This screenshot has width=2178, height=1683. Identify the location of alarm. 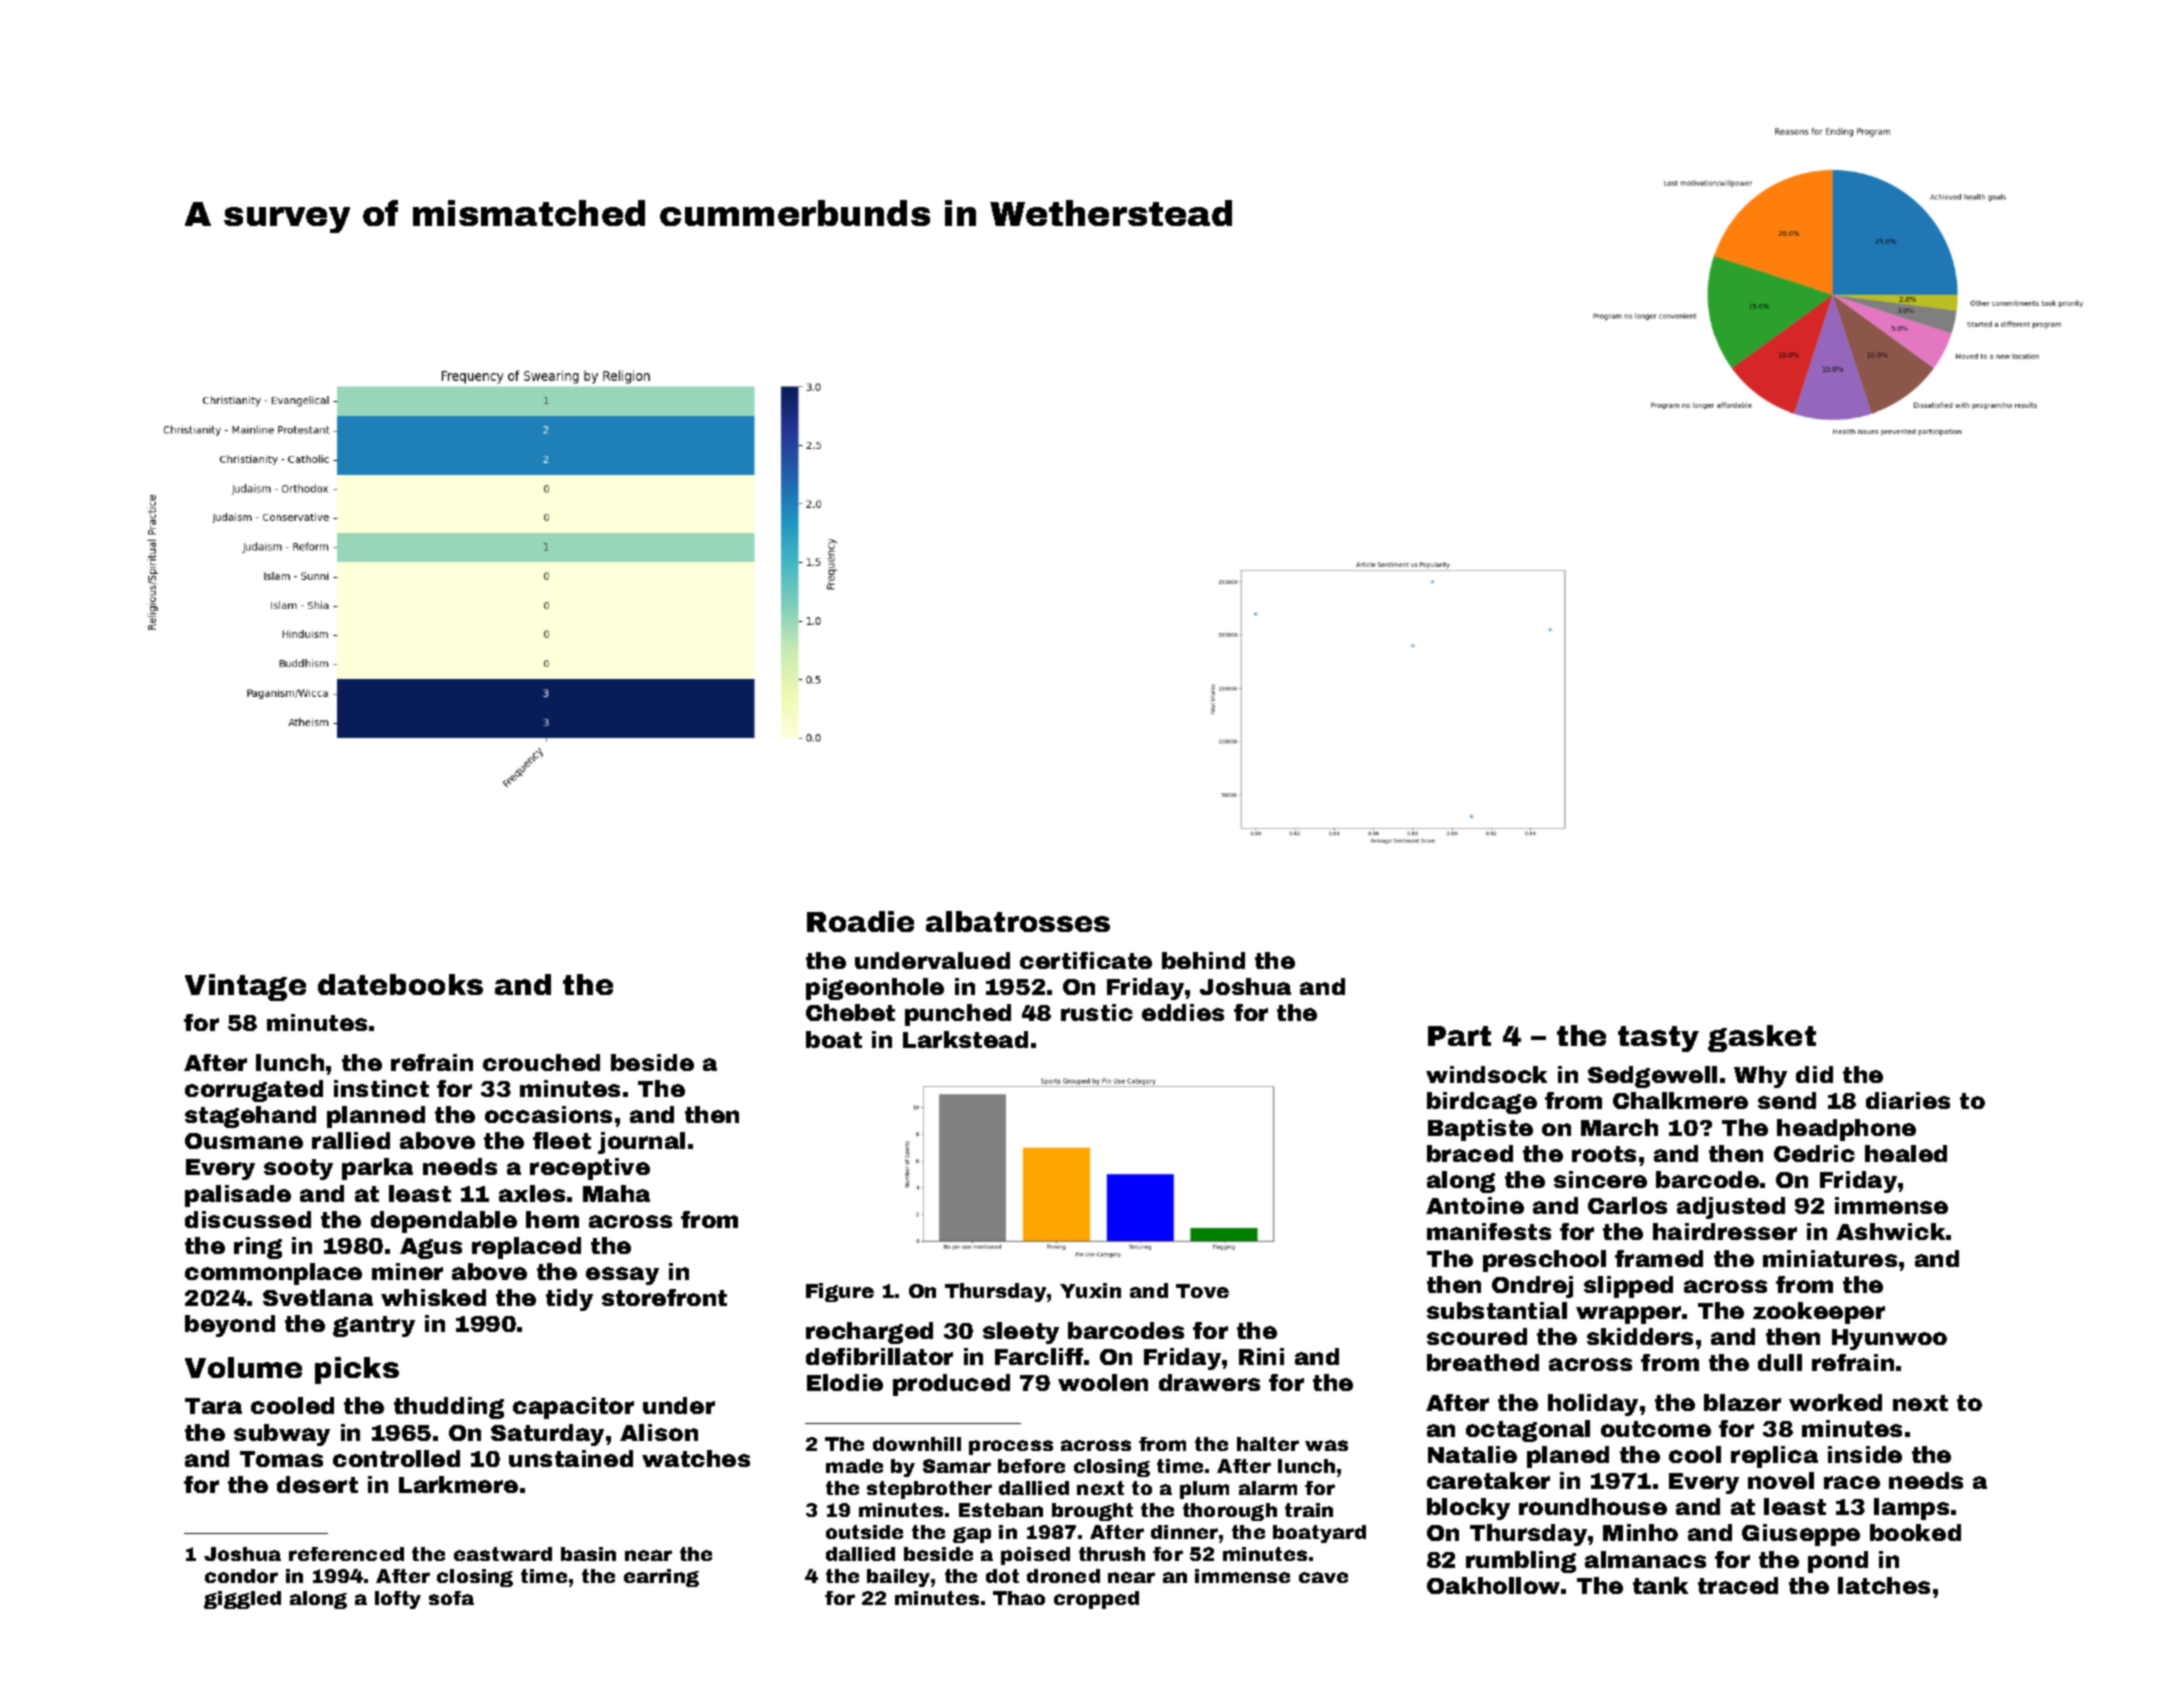
(1268, 1488).
